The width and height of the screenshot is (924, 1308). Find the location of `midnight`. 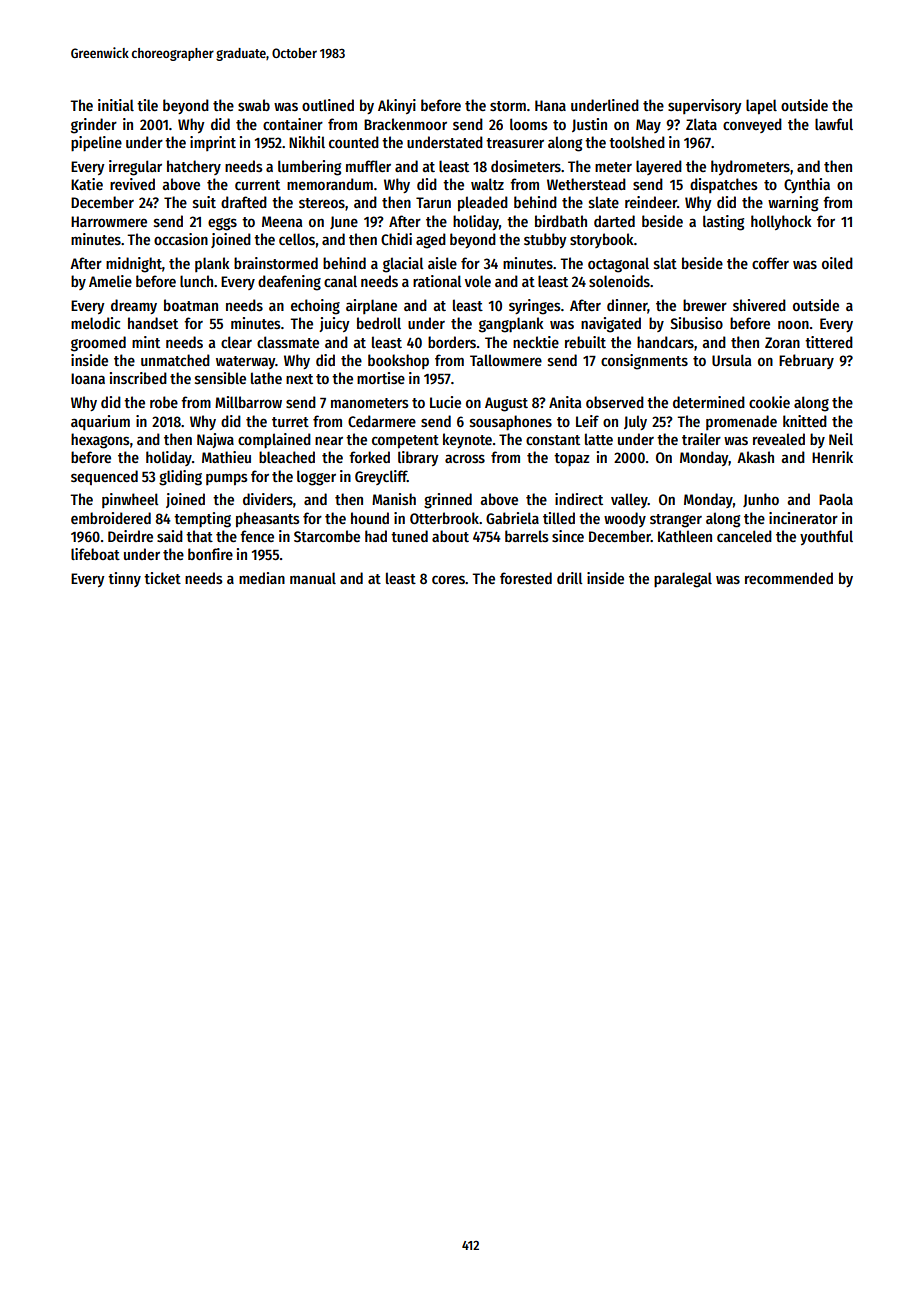

midnight is located at coordinates (134, 265).
